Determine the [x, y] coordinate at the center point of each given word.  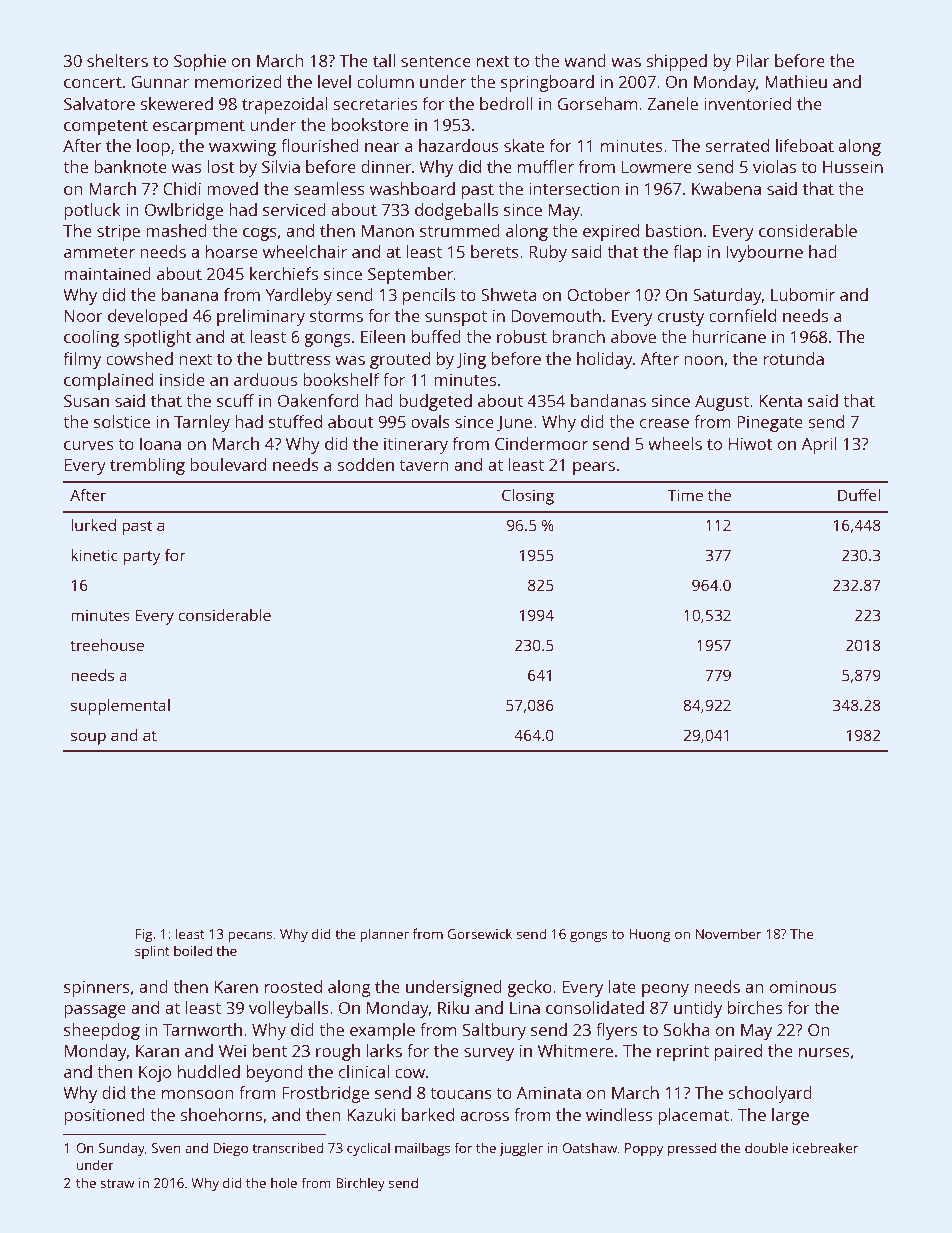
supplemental [120, 707]
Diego [231, 1149]
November [728, 933]
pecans [250, 936]
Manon [388, 231]
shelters [117, 60]
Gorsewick [479, 933]
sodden [365, 464]
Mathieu [796, 81]
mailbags [422, 1149]
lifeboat [805, 145]
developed [147, 317]
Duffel [859, 495]
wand [585, 60]
